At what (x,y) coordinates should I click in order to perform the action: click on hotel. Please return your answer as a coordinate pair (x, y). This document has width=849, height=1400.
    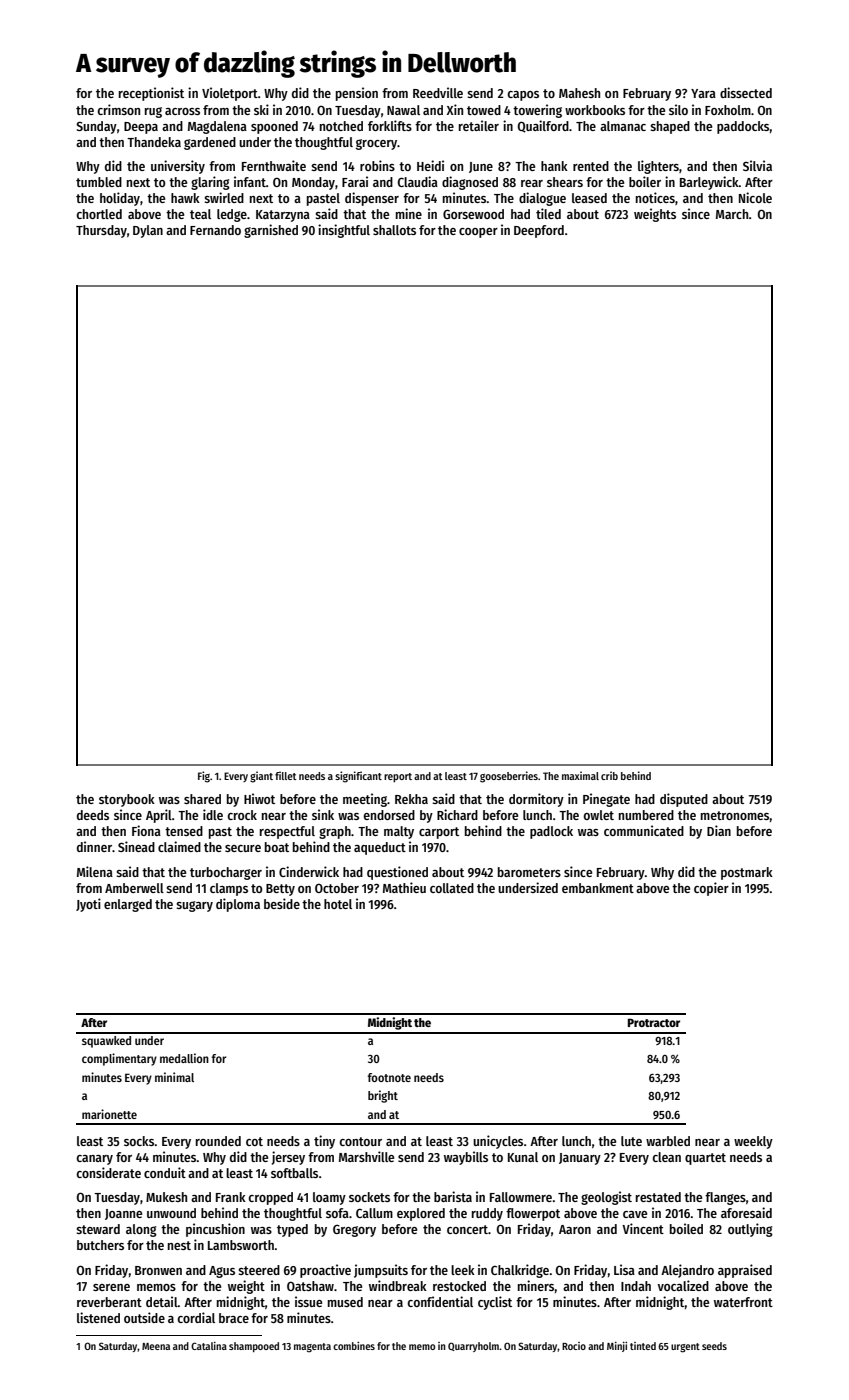
    Looking at the image, I should click on (338, 904).
